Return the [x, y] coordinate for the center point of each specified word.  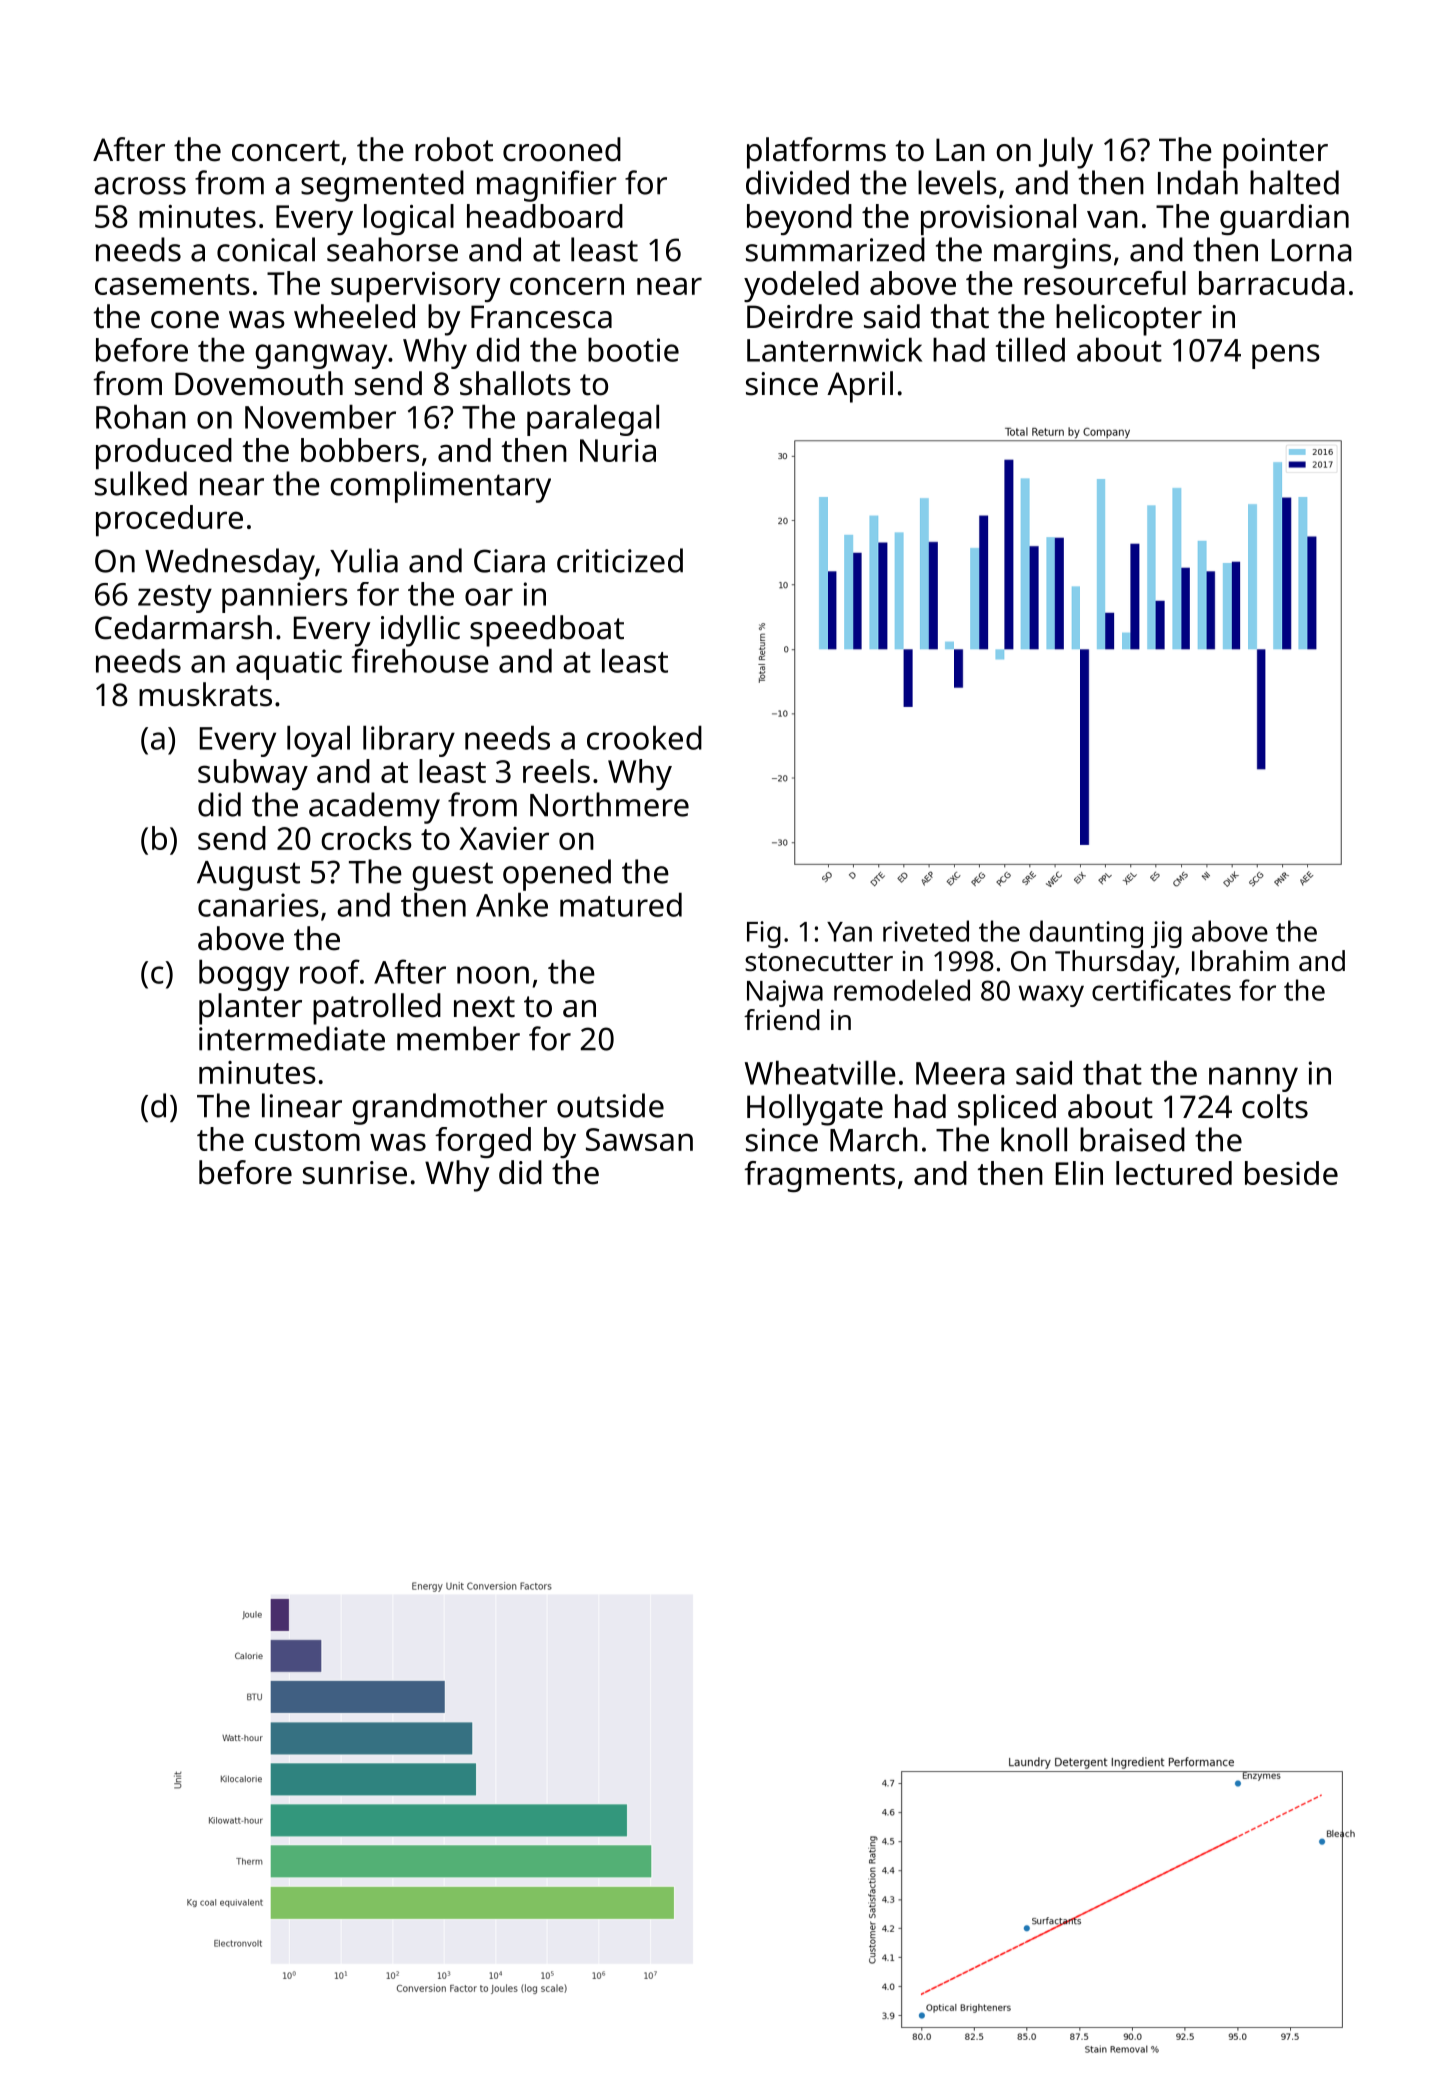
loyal [318, 741]
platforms [816, 153]
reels [556, 771]
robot [454, 149]
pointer [1275, 153]
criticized [620, 560]
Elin [1079, 1173]
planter [250, 1009]
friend [782, 1020]
